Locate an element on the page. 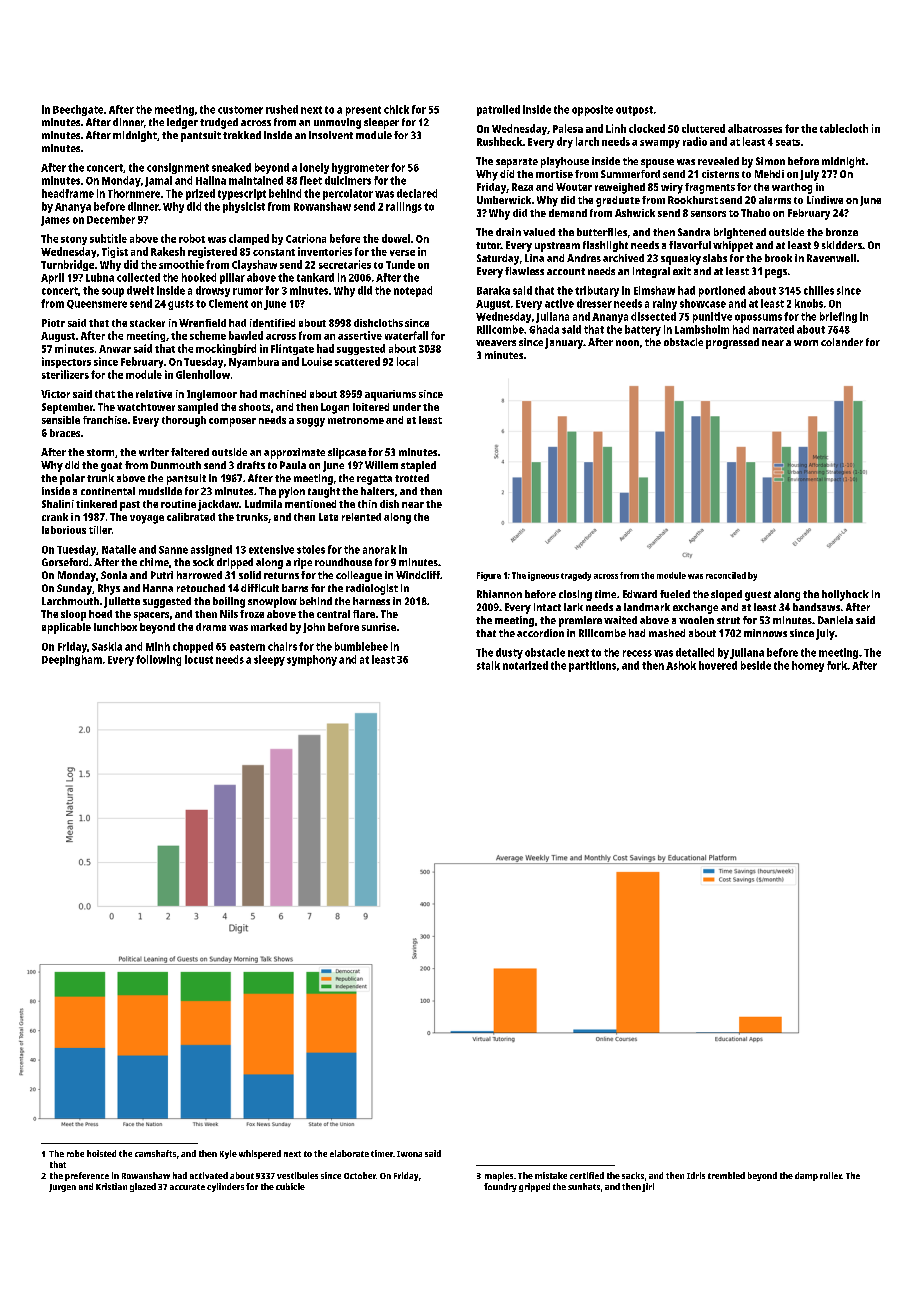 This page has width=924, height=1308. reconciled is located at coordinates (726, 575).
